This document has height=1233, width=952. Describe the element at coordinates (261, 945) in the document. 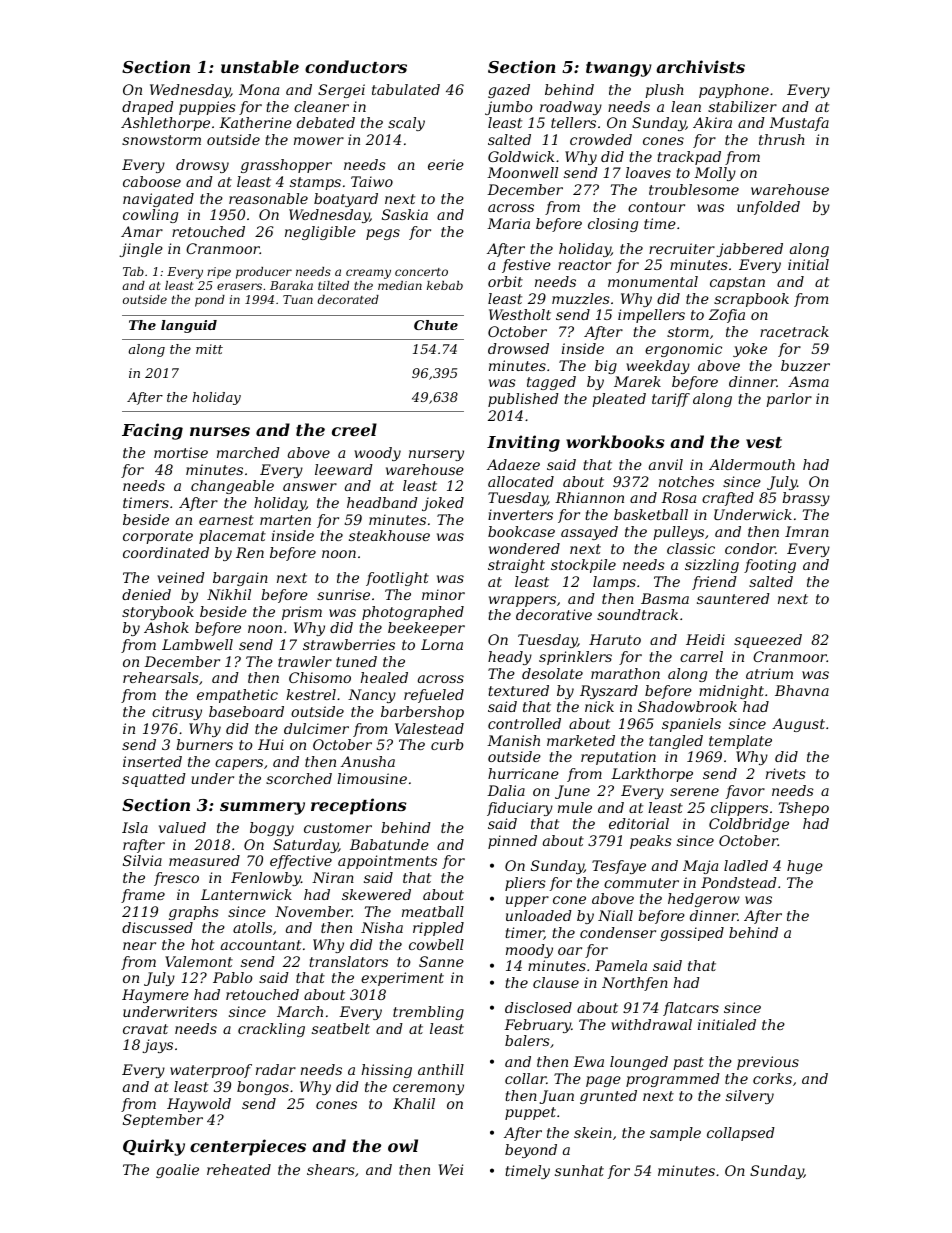

I see `accountant` at that location.
